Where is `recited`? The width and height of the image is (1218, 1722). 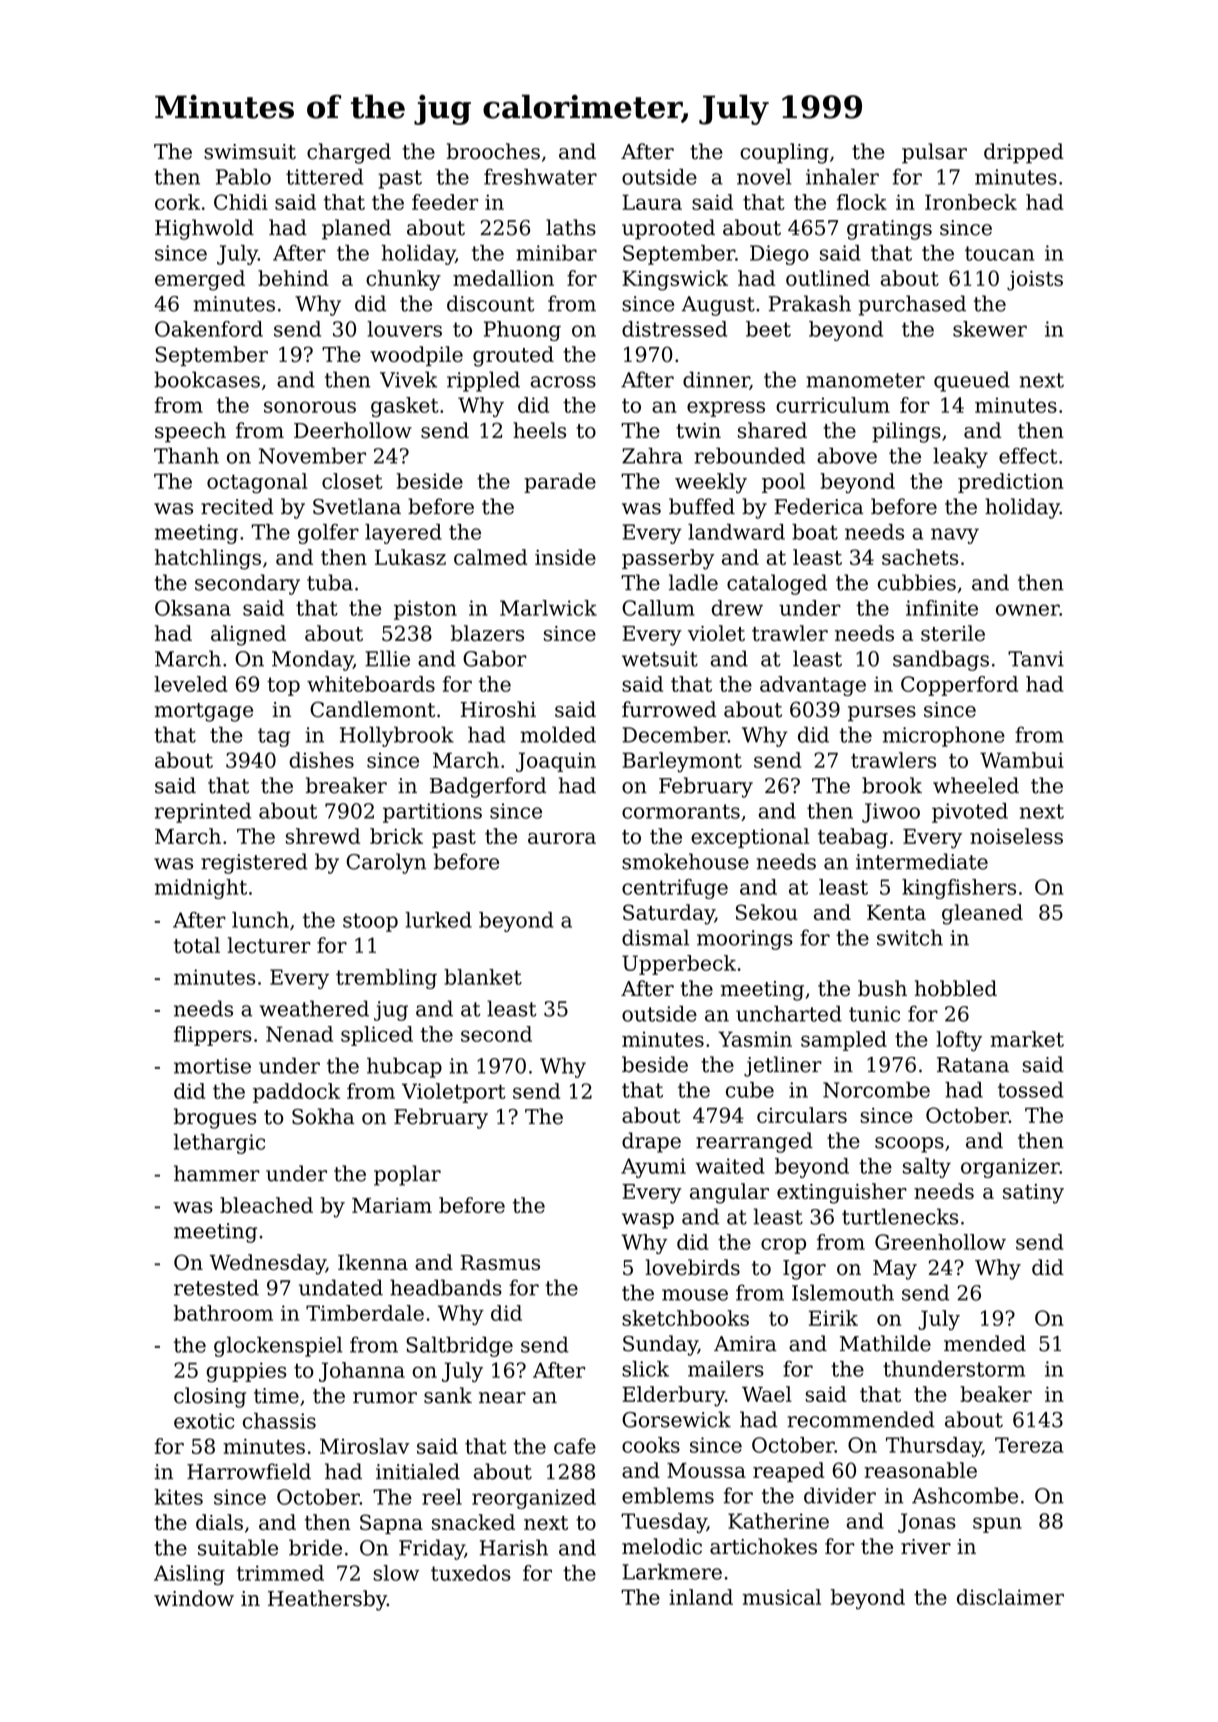 recited is located at coordinates (237, 506).
